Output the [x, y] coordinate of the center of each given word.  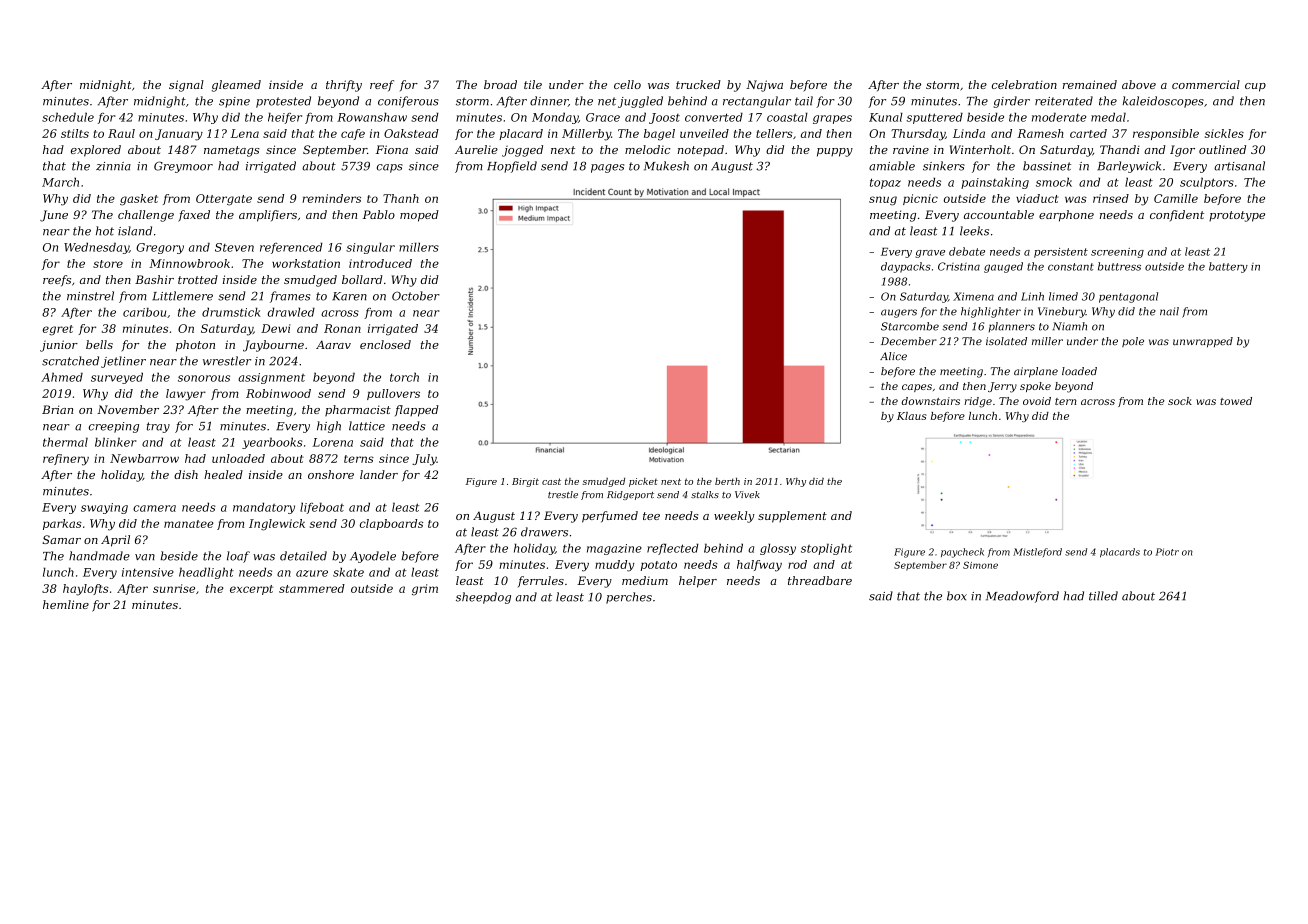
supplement [792, 517]
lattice [367, 426]
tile [533, 84]
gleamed [236, 86]
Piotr [1167, 552]
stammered [312, 588]
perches [629, 598]
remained [1090, 84]
